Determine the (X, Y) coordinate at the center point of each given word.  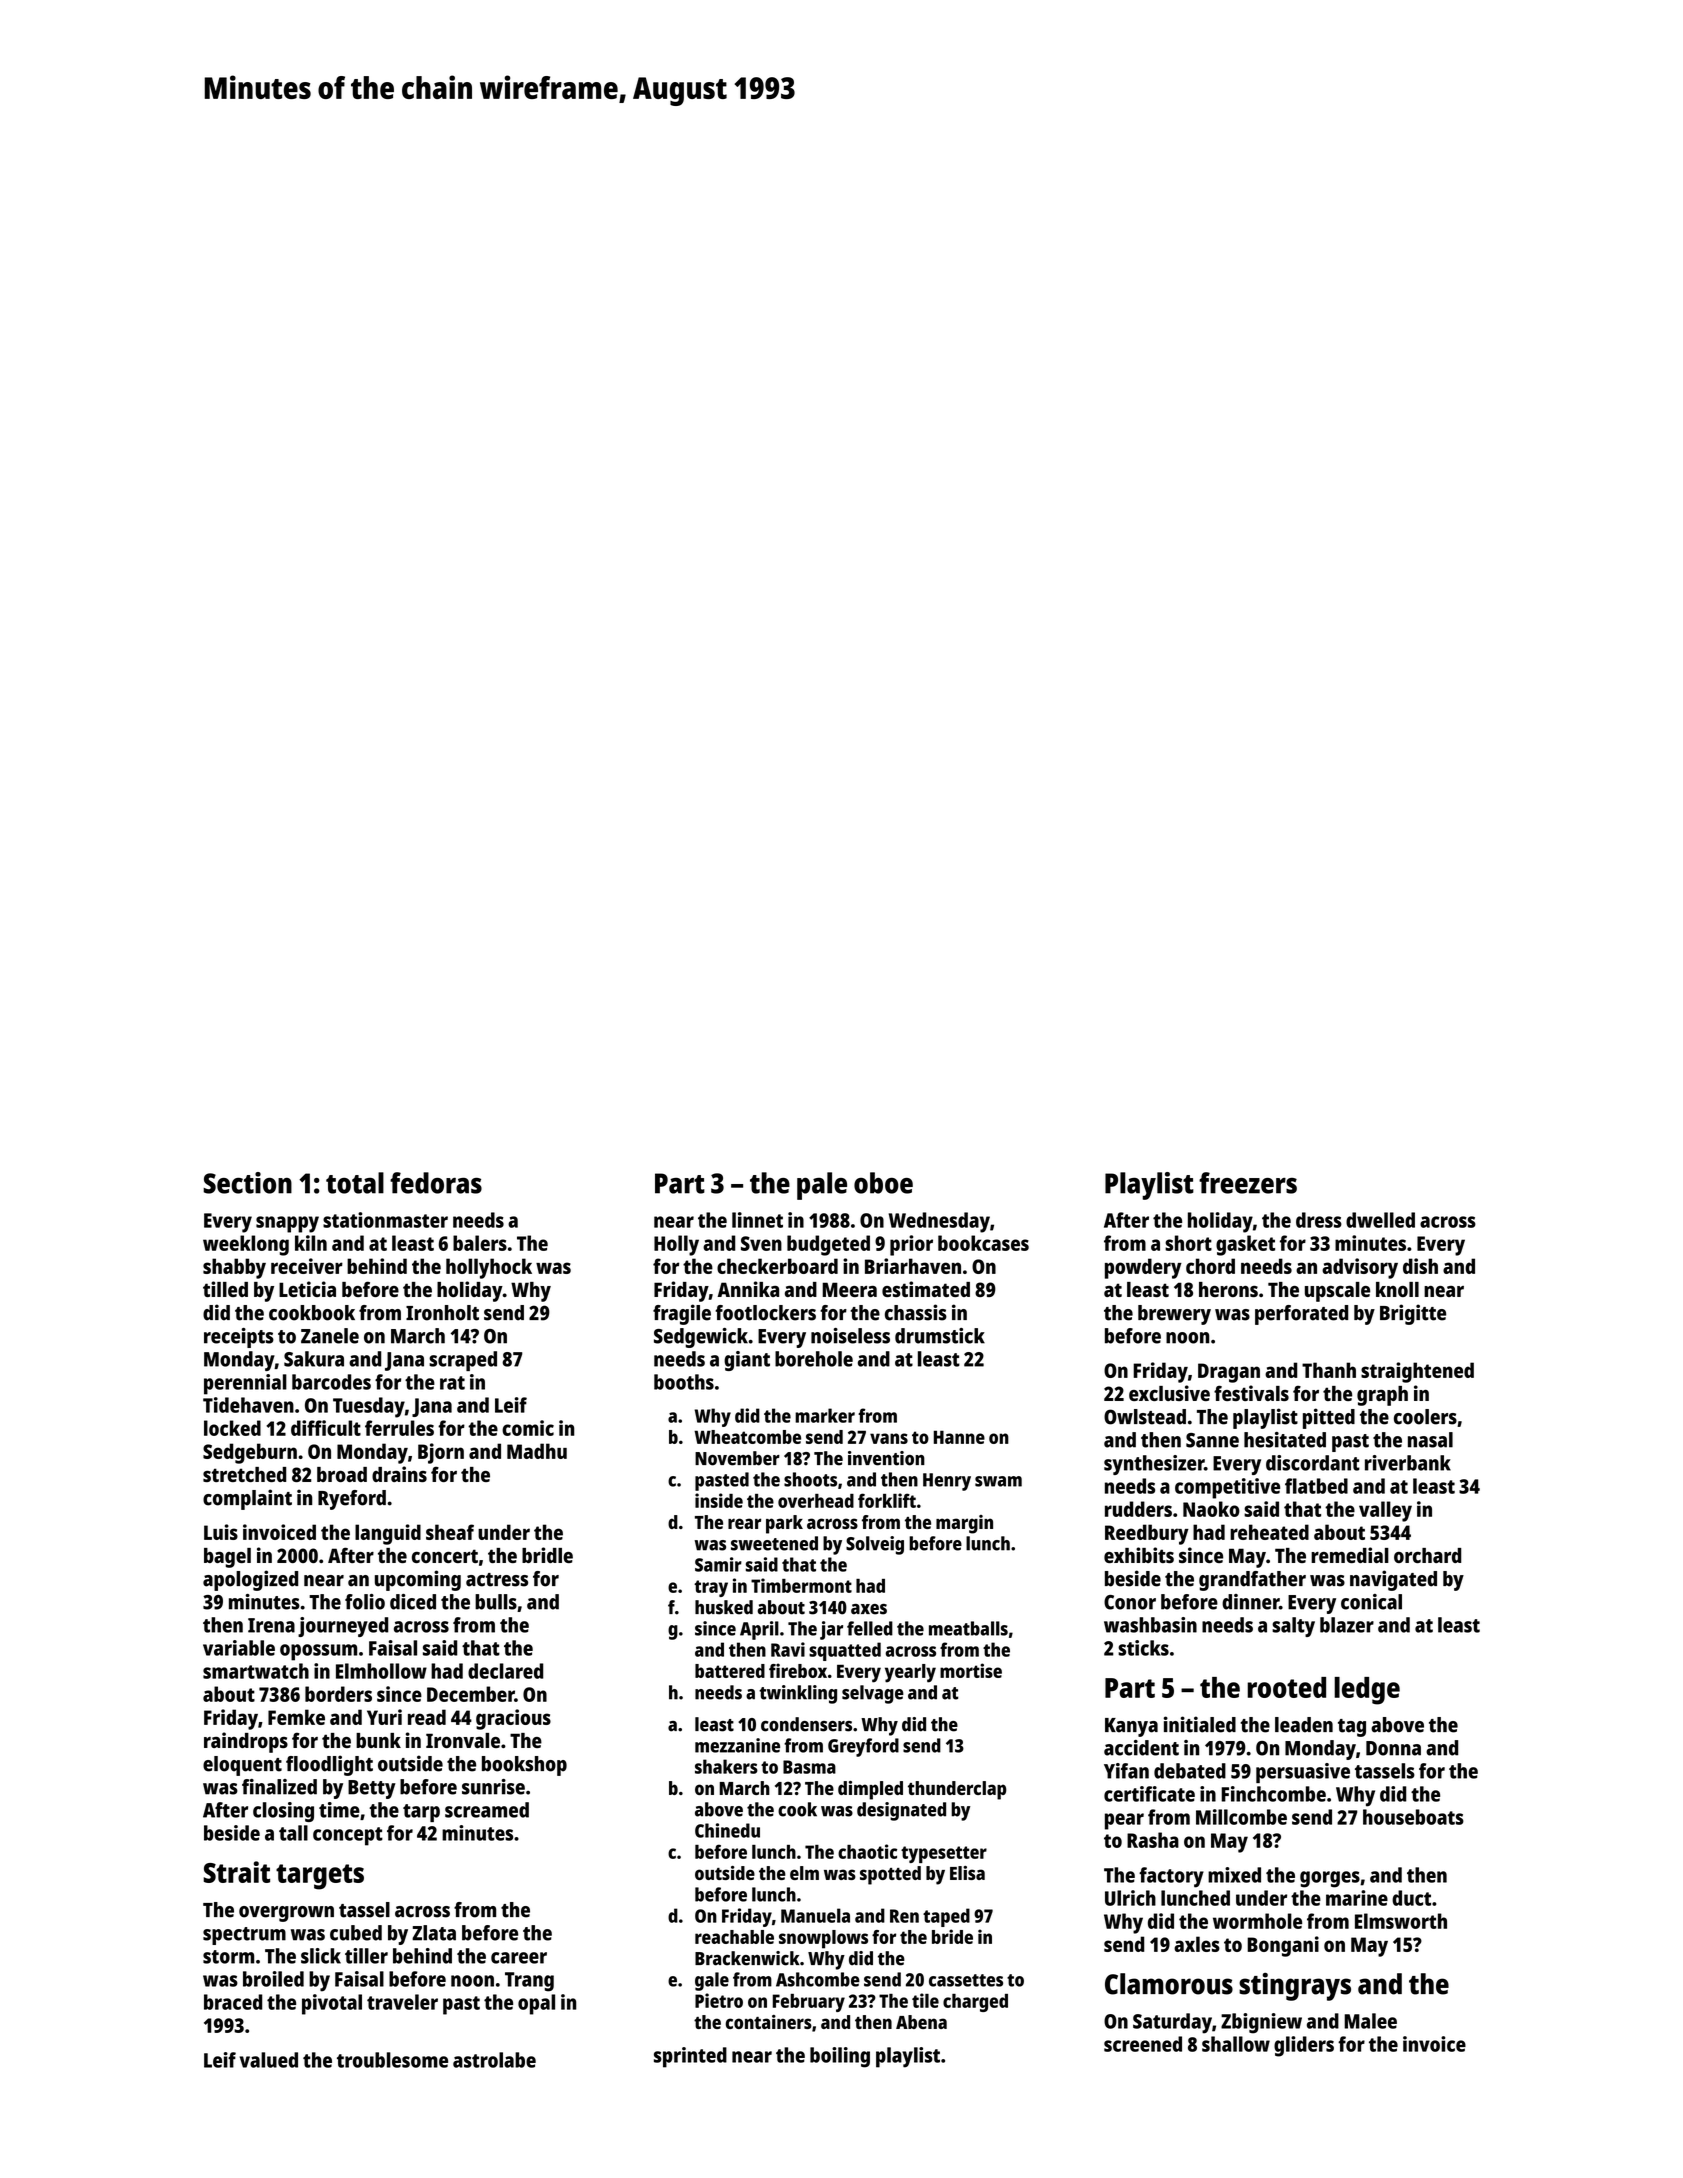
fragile (682, 1314)
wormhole (1257, 1921)
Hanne (959, 1437)
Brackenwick (747, 1958)
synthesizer (1154, 1465)
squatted (845, 1651)
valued (269, 2060)
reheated (1269, 1532)
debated (1190, 1771)
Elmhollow (381, 1671)
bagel (227, 1558)
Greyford (863, 1747)
